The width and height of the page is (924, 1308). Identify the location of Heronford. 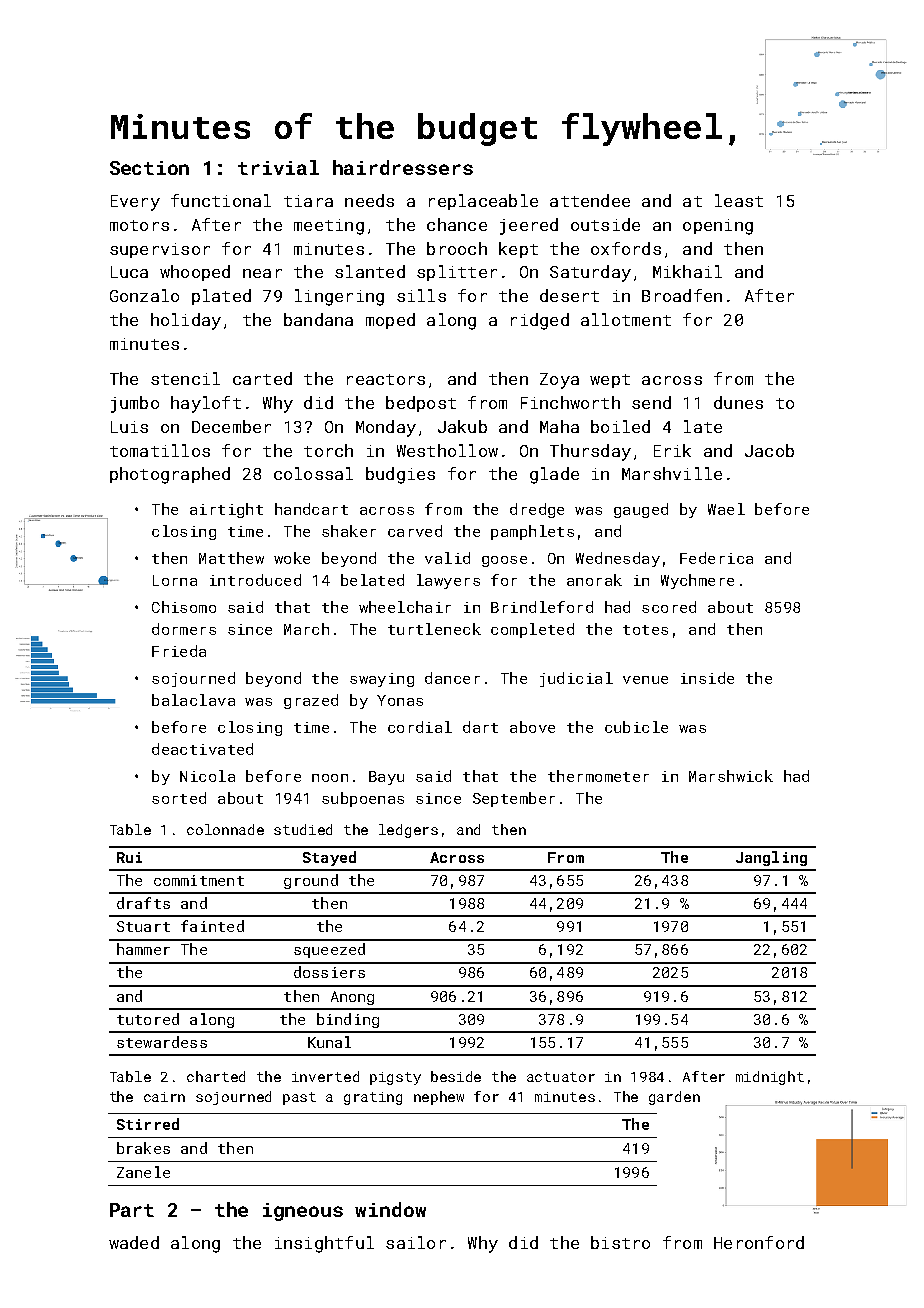
(759, 1242).
